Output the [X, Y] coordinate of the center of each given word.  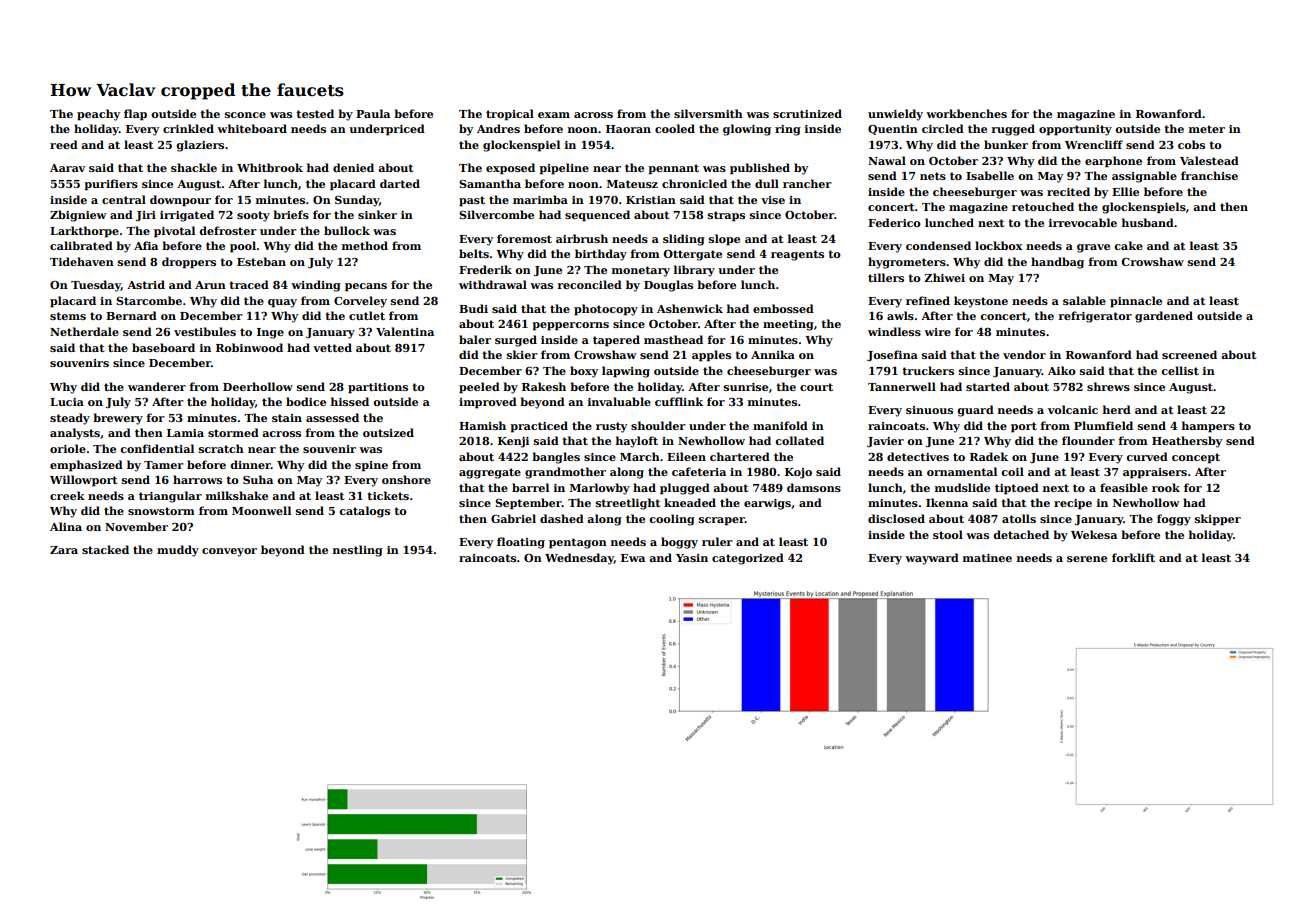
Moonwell [261, 510]
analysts [75, 434]
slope [724, 240]
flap [135, 115]
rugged [1013, 130]
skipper [1218, 520]
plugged [685, 489]
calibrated [81, 245]
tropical [510, 115]
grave [1093, 248]
